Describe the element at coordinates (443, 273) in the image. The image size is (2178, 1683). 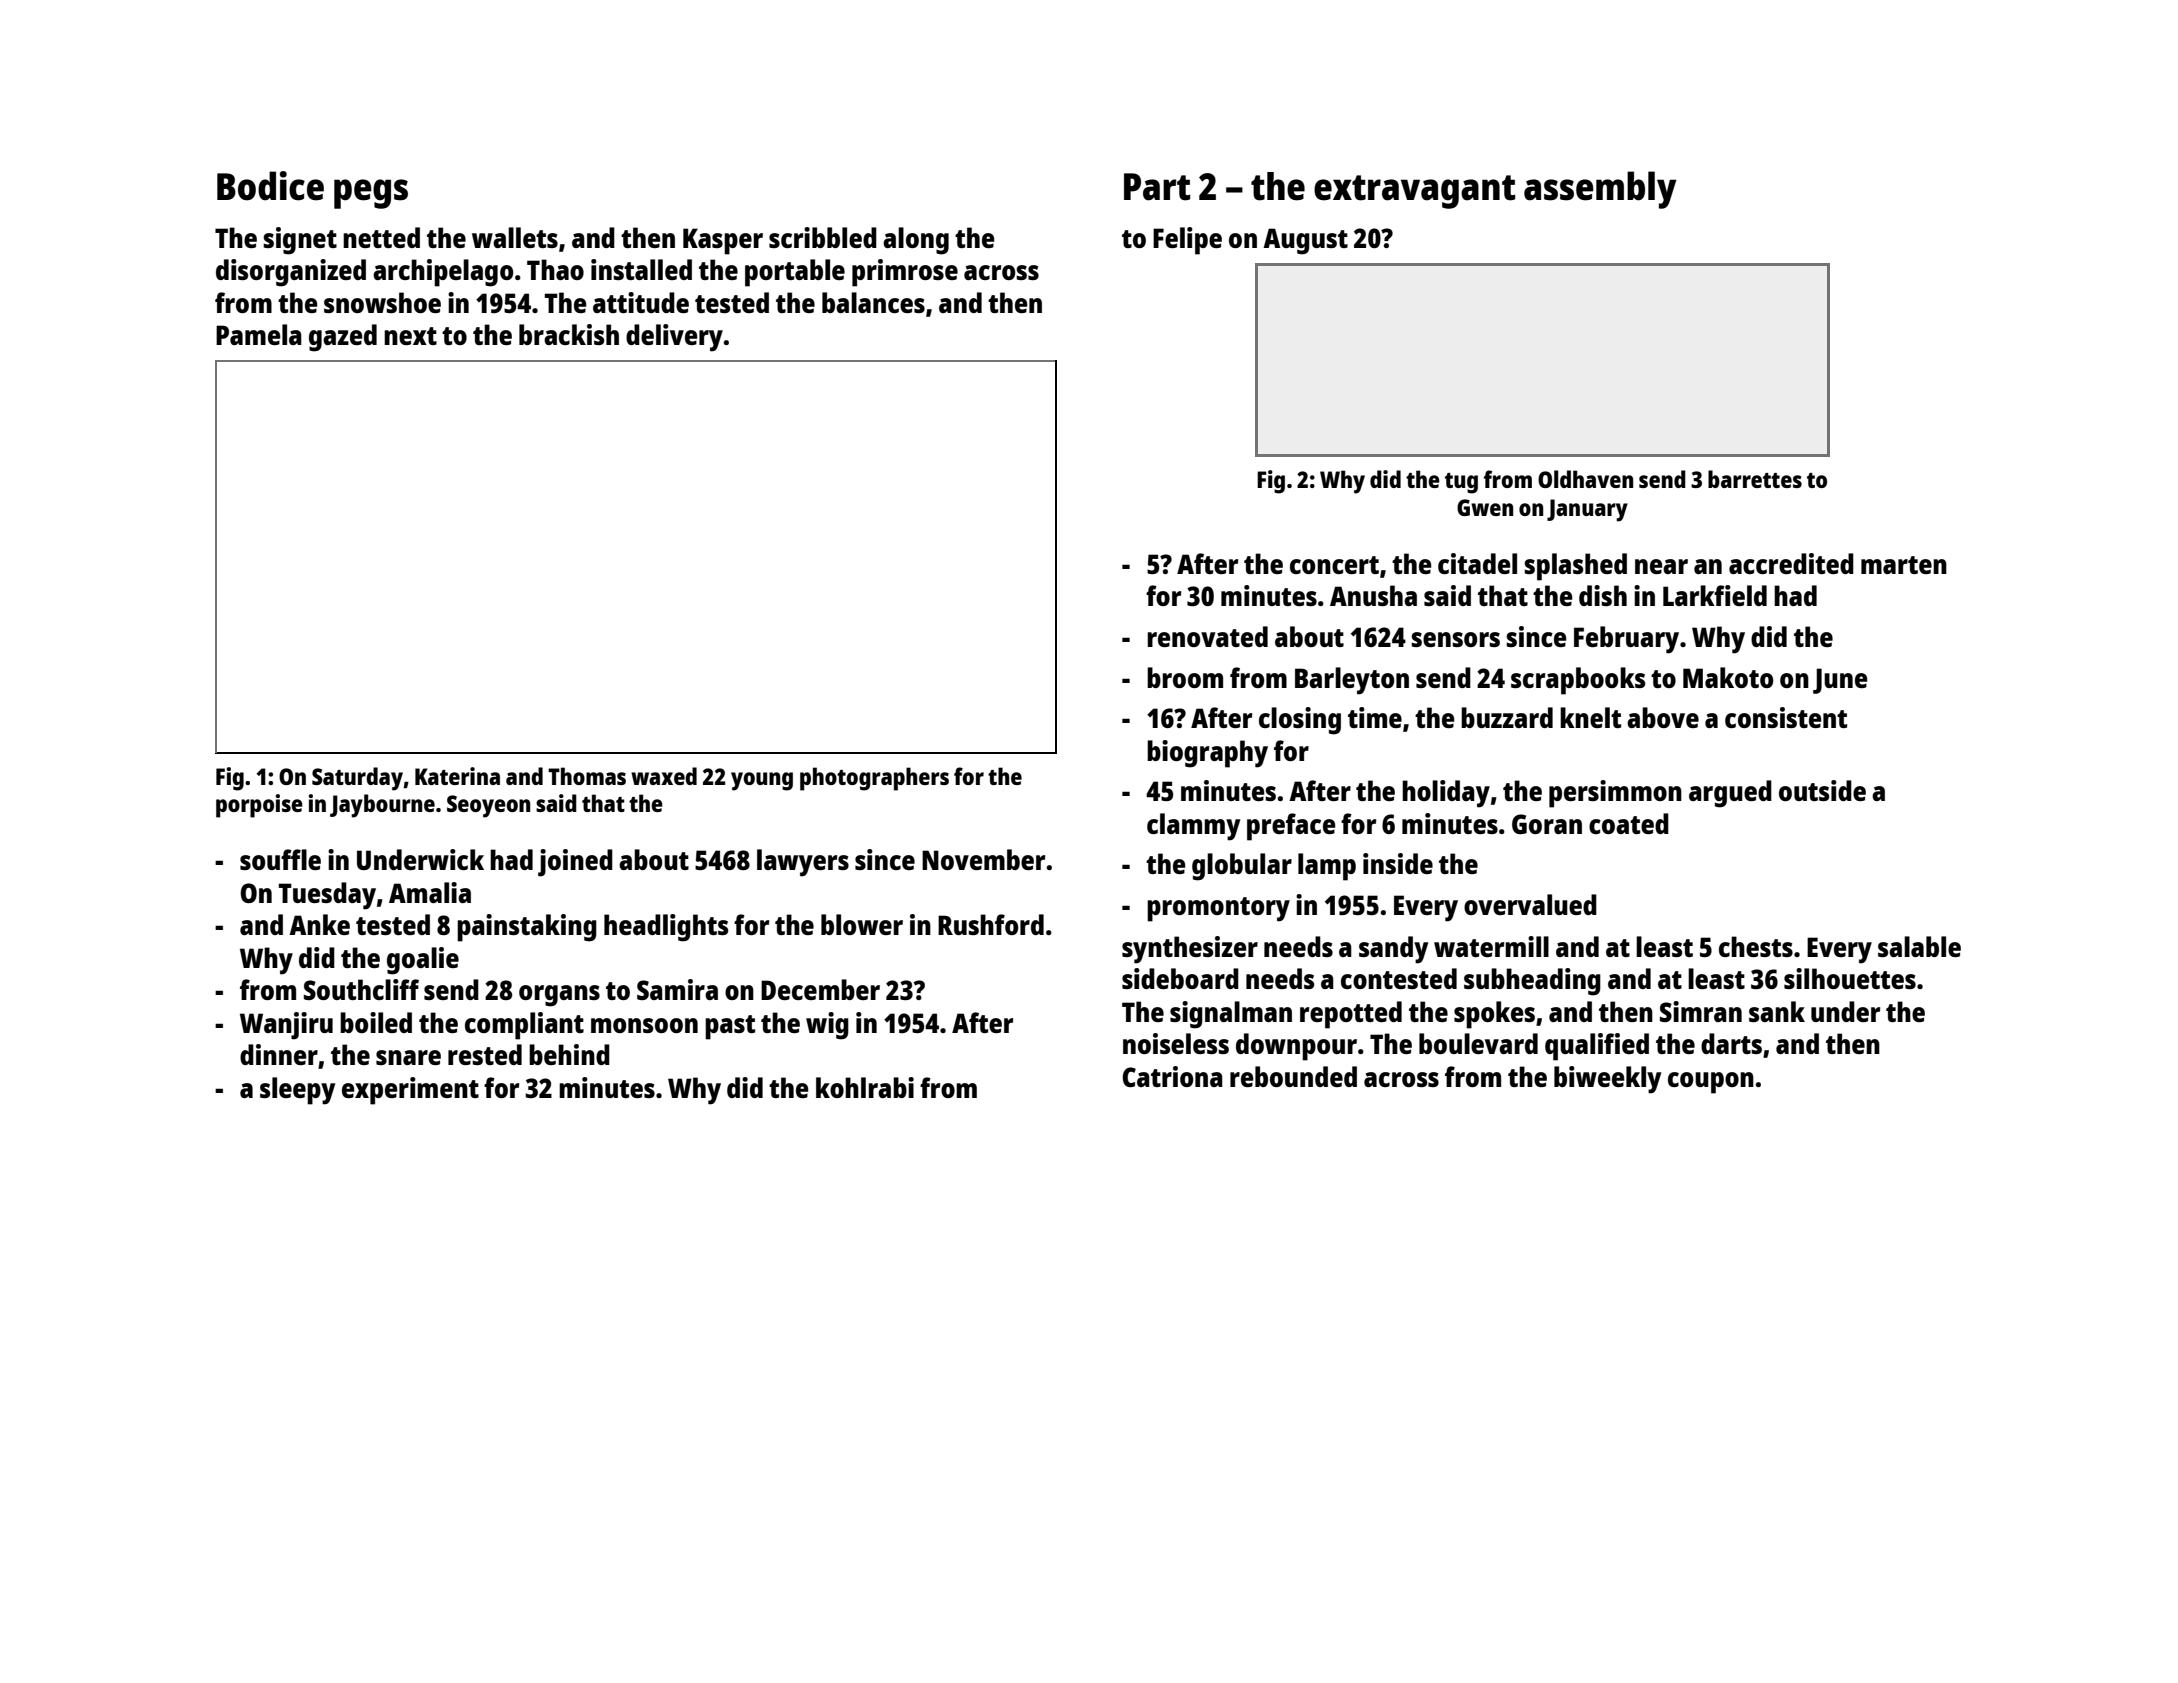
I see `archipelago` at that location.
